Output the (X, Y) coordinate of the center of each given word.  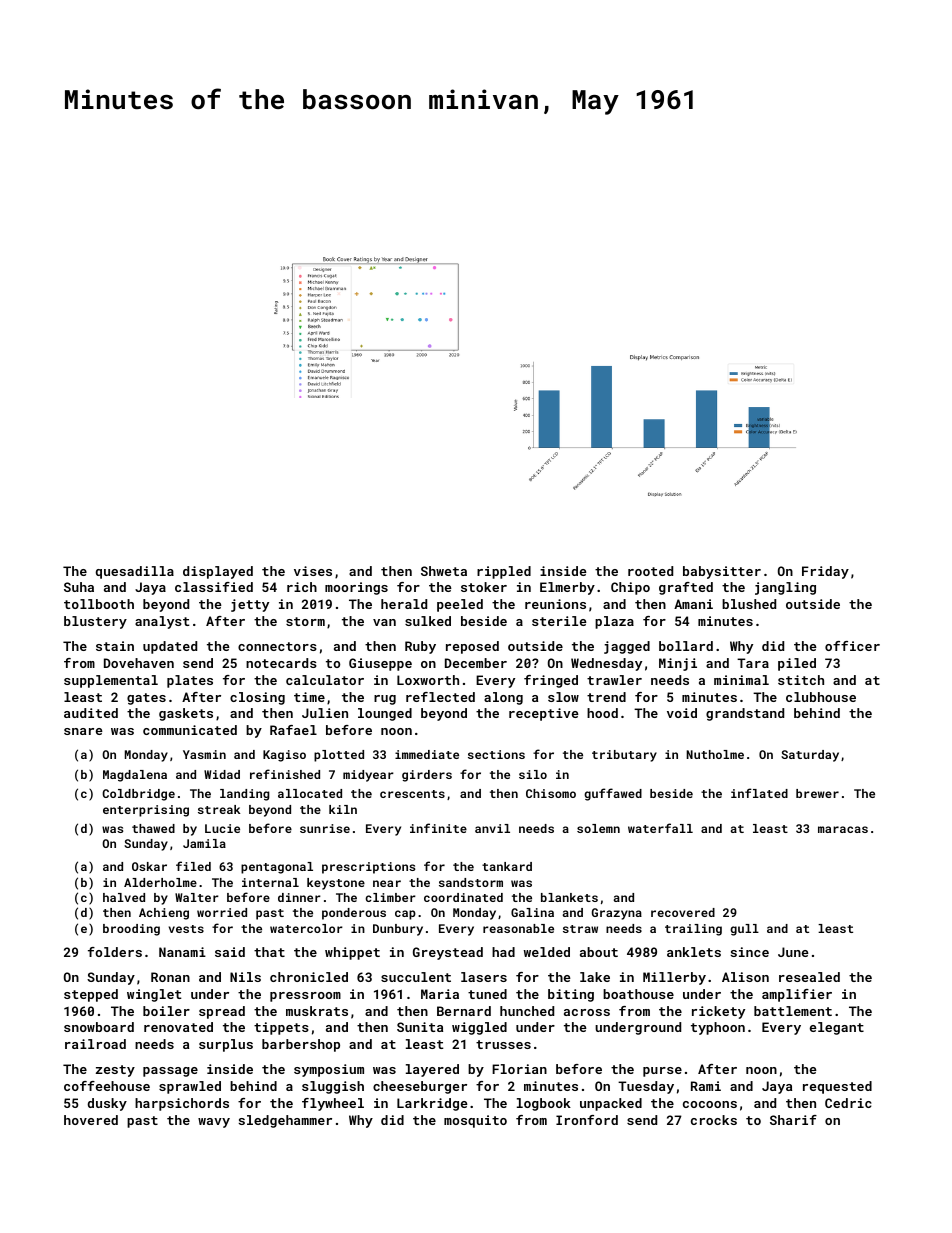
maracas (843, 829)
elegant (837, 1028)
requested (837, 1087)
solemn (598, 828)
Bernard (464, 1011)
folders (115, 952)
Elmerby (567, 588)
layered (432, 1070)
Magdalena (135, 776)
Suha (79, 587)
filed (193, 866)
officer (852, 646)
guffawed (613, 794)
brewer (817, 793)
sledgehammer (285, 1121)
